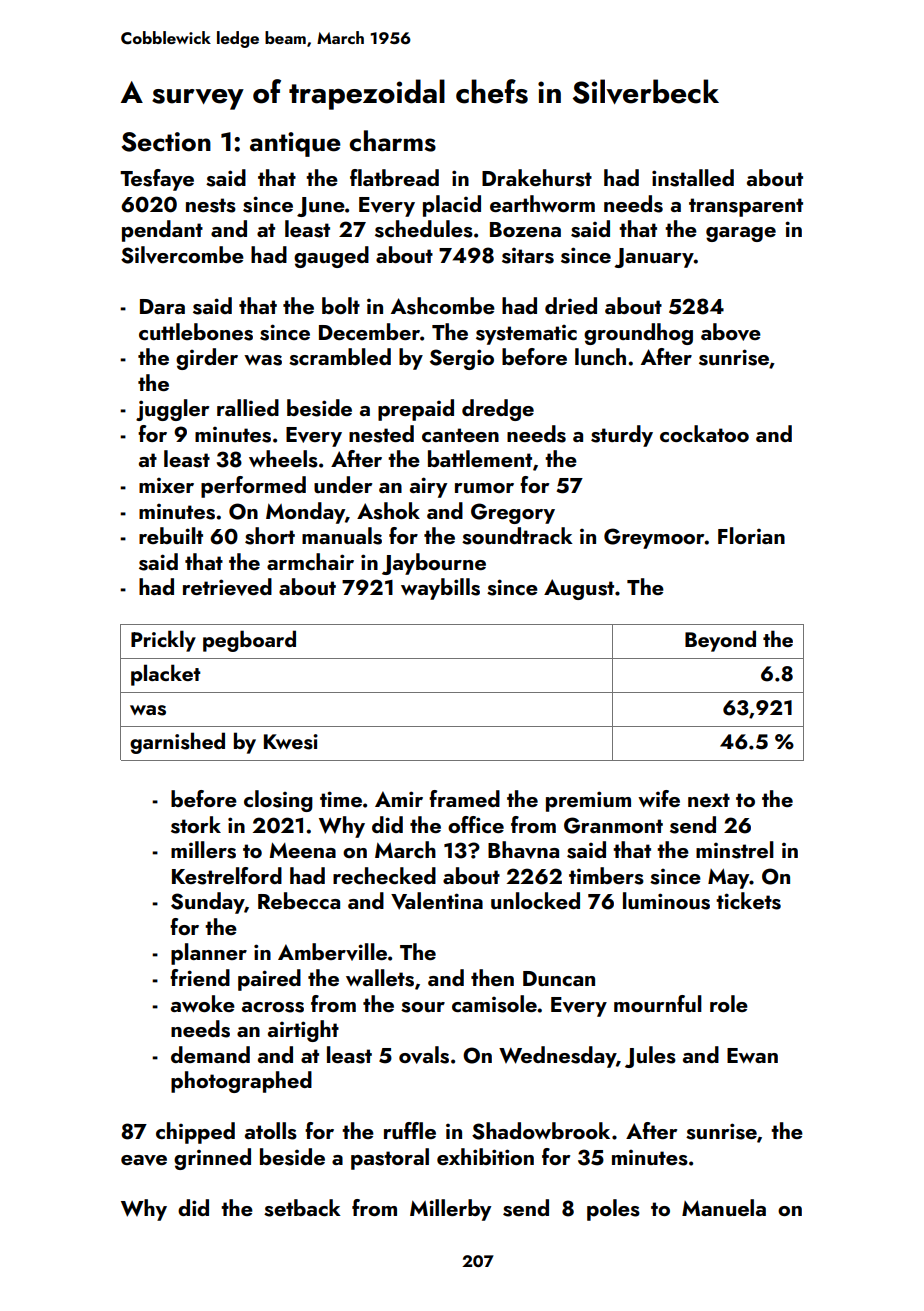 This screenshot has height=1311, width=924. Describe the element at coordinates (162, 231) in the screenshot. I see `pendant` at that location.
